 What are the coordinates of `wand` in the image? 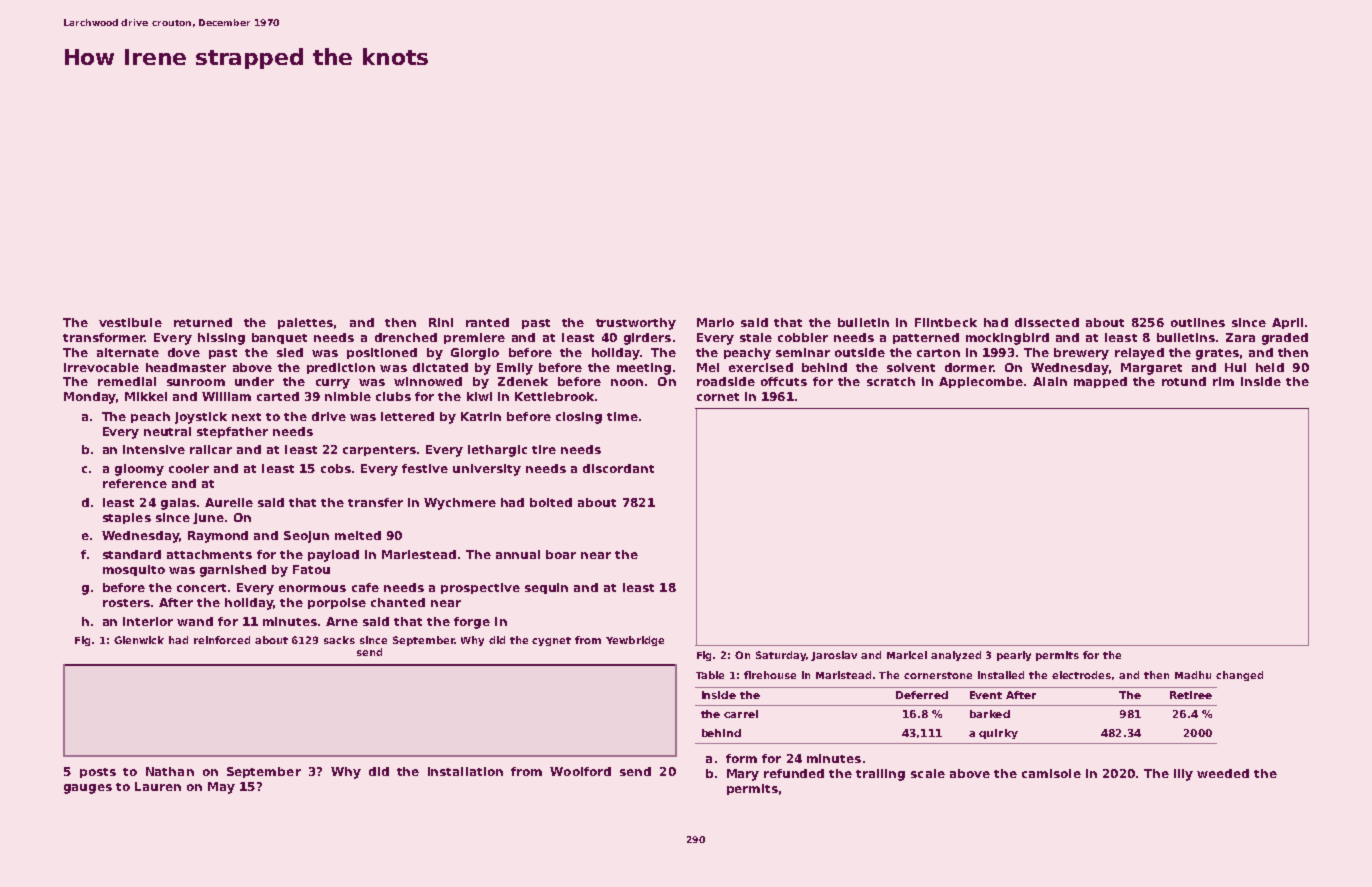 It's located at (195, 621).
